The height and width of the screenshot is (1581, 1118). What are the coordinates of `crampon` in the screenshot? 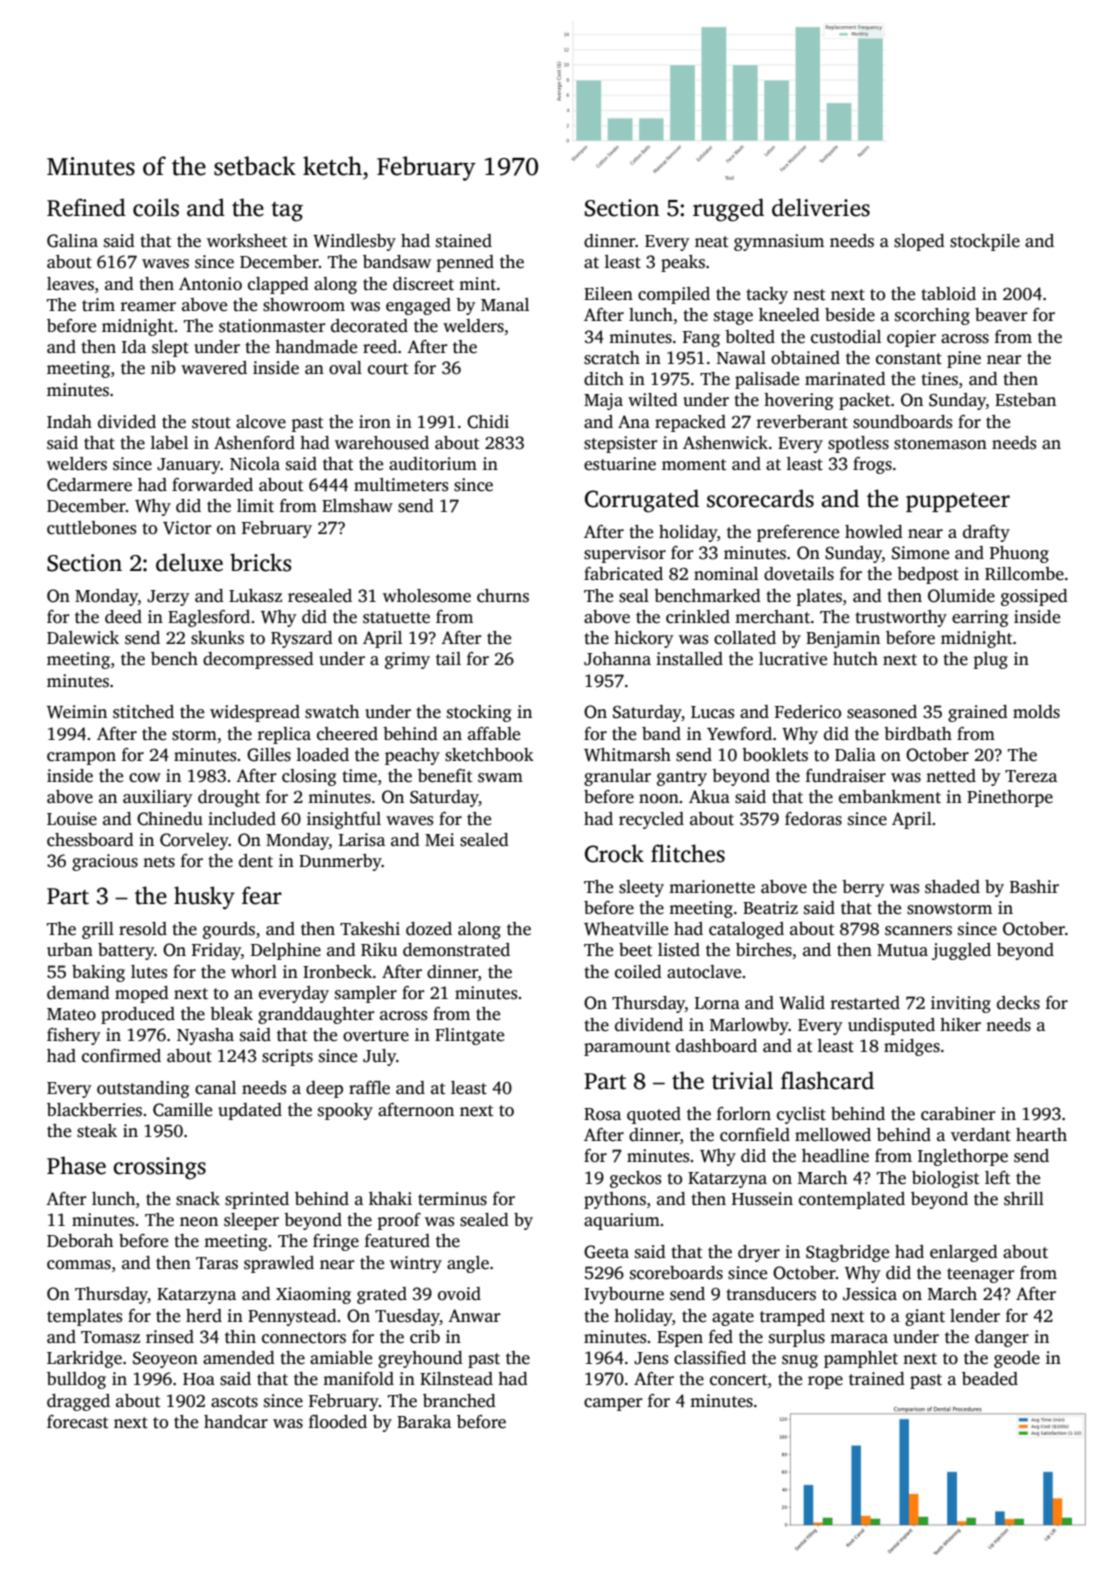 It's located at (81, 758).
